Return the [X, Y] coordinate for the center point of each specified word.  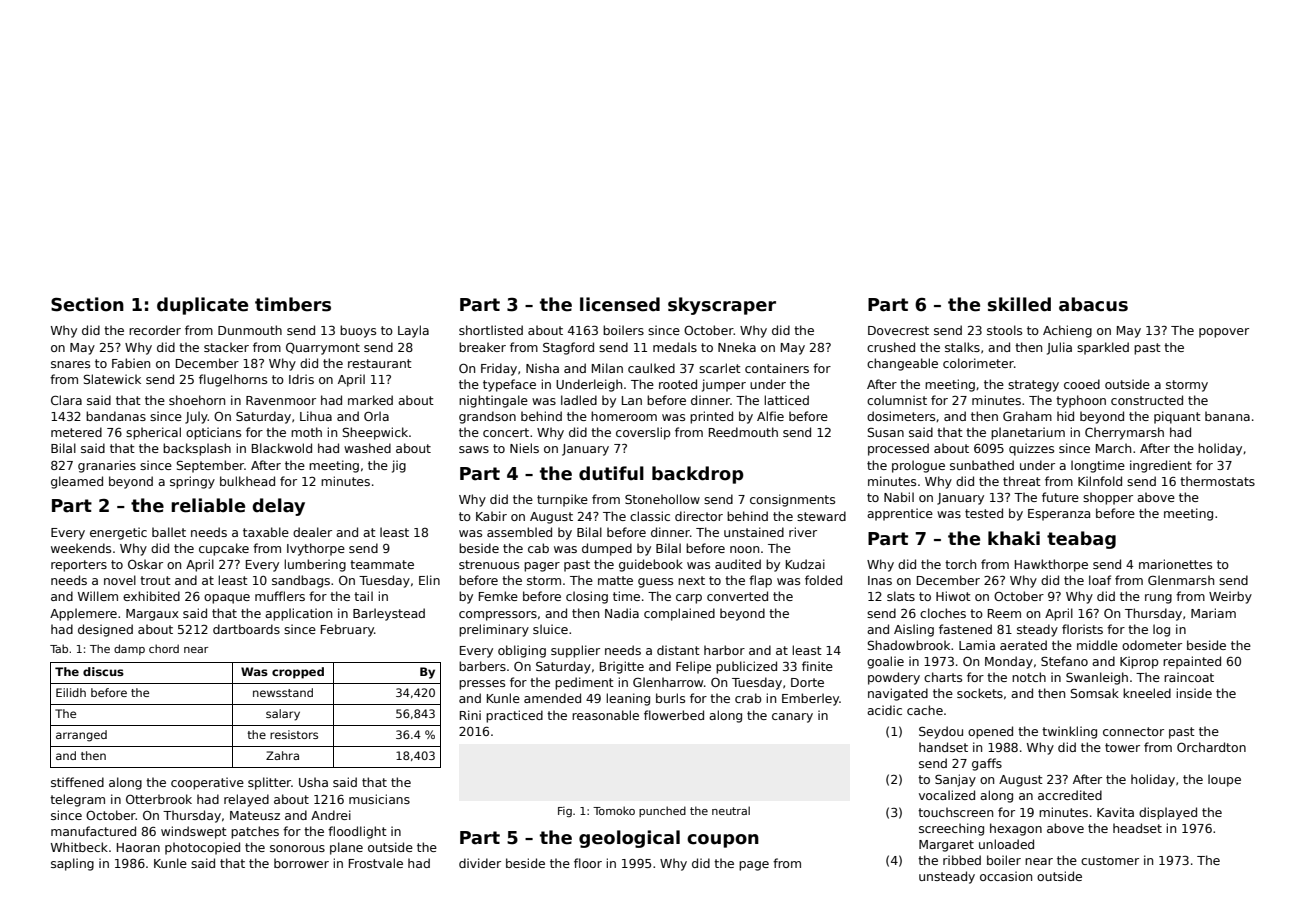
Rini [470, 715]
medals [675, 347]
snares [70, 364]
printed [711, 417]
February [347, 630]
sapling [72, 864]
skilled [1019, 304]
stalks [962, 347]
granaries [107, 466]
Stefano [1064, 661]
